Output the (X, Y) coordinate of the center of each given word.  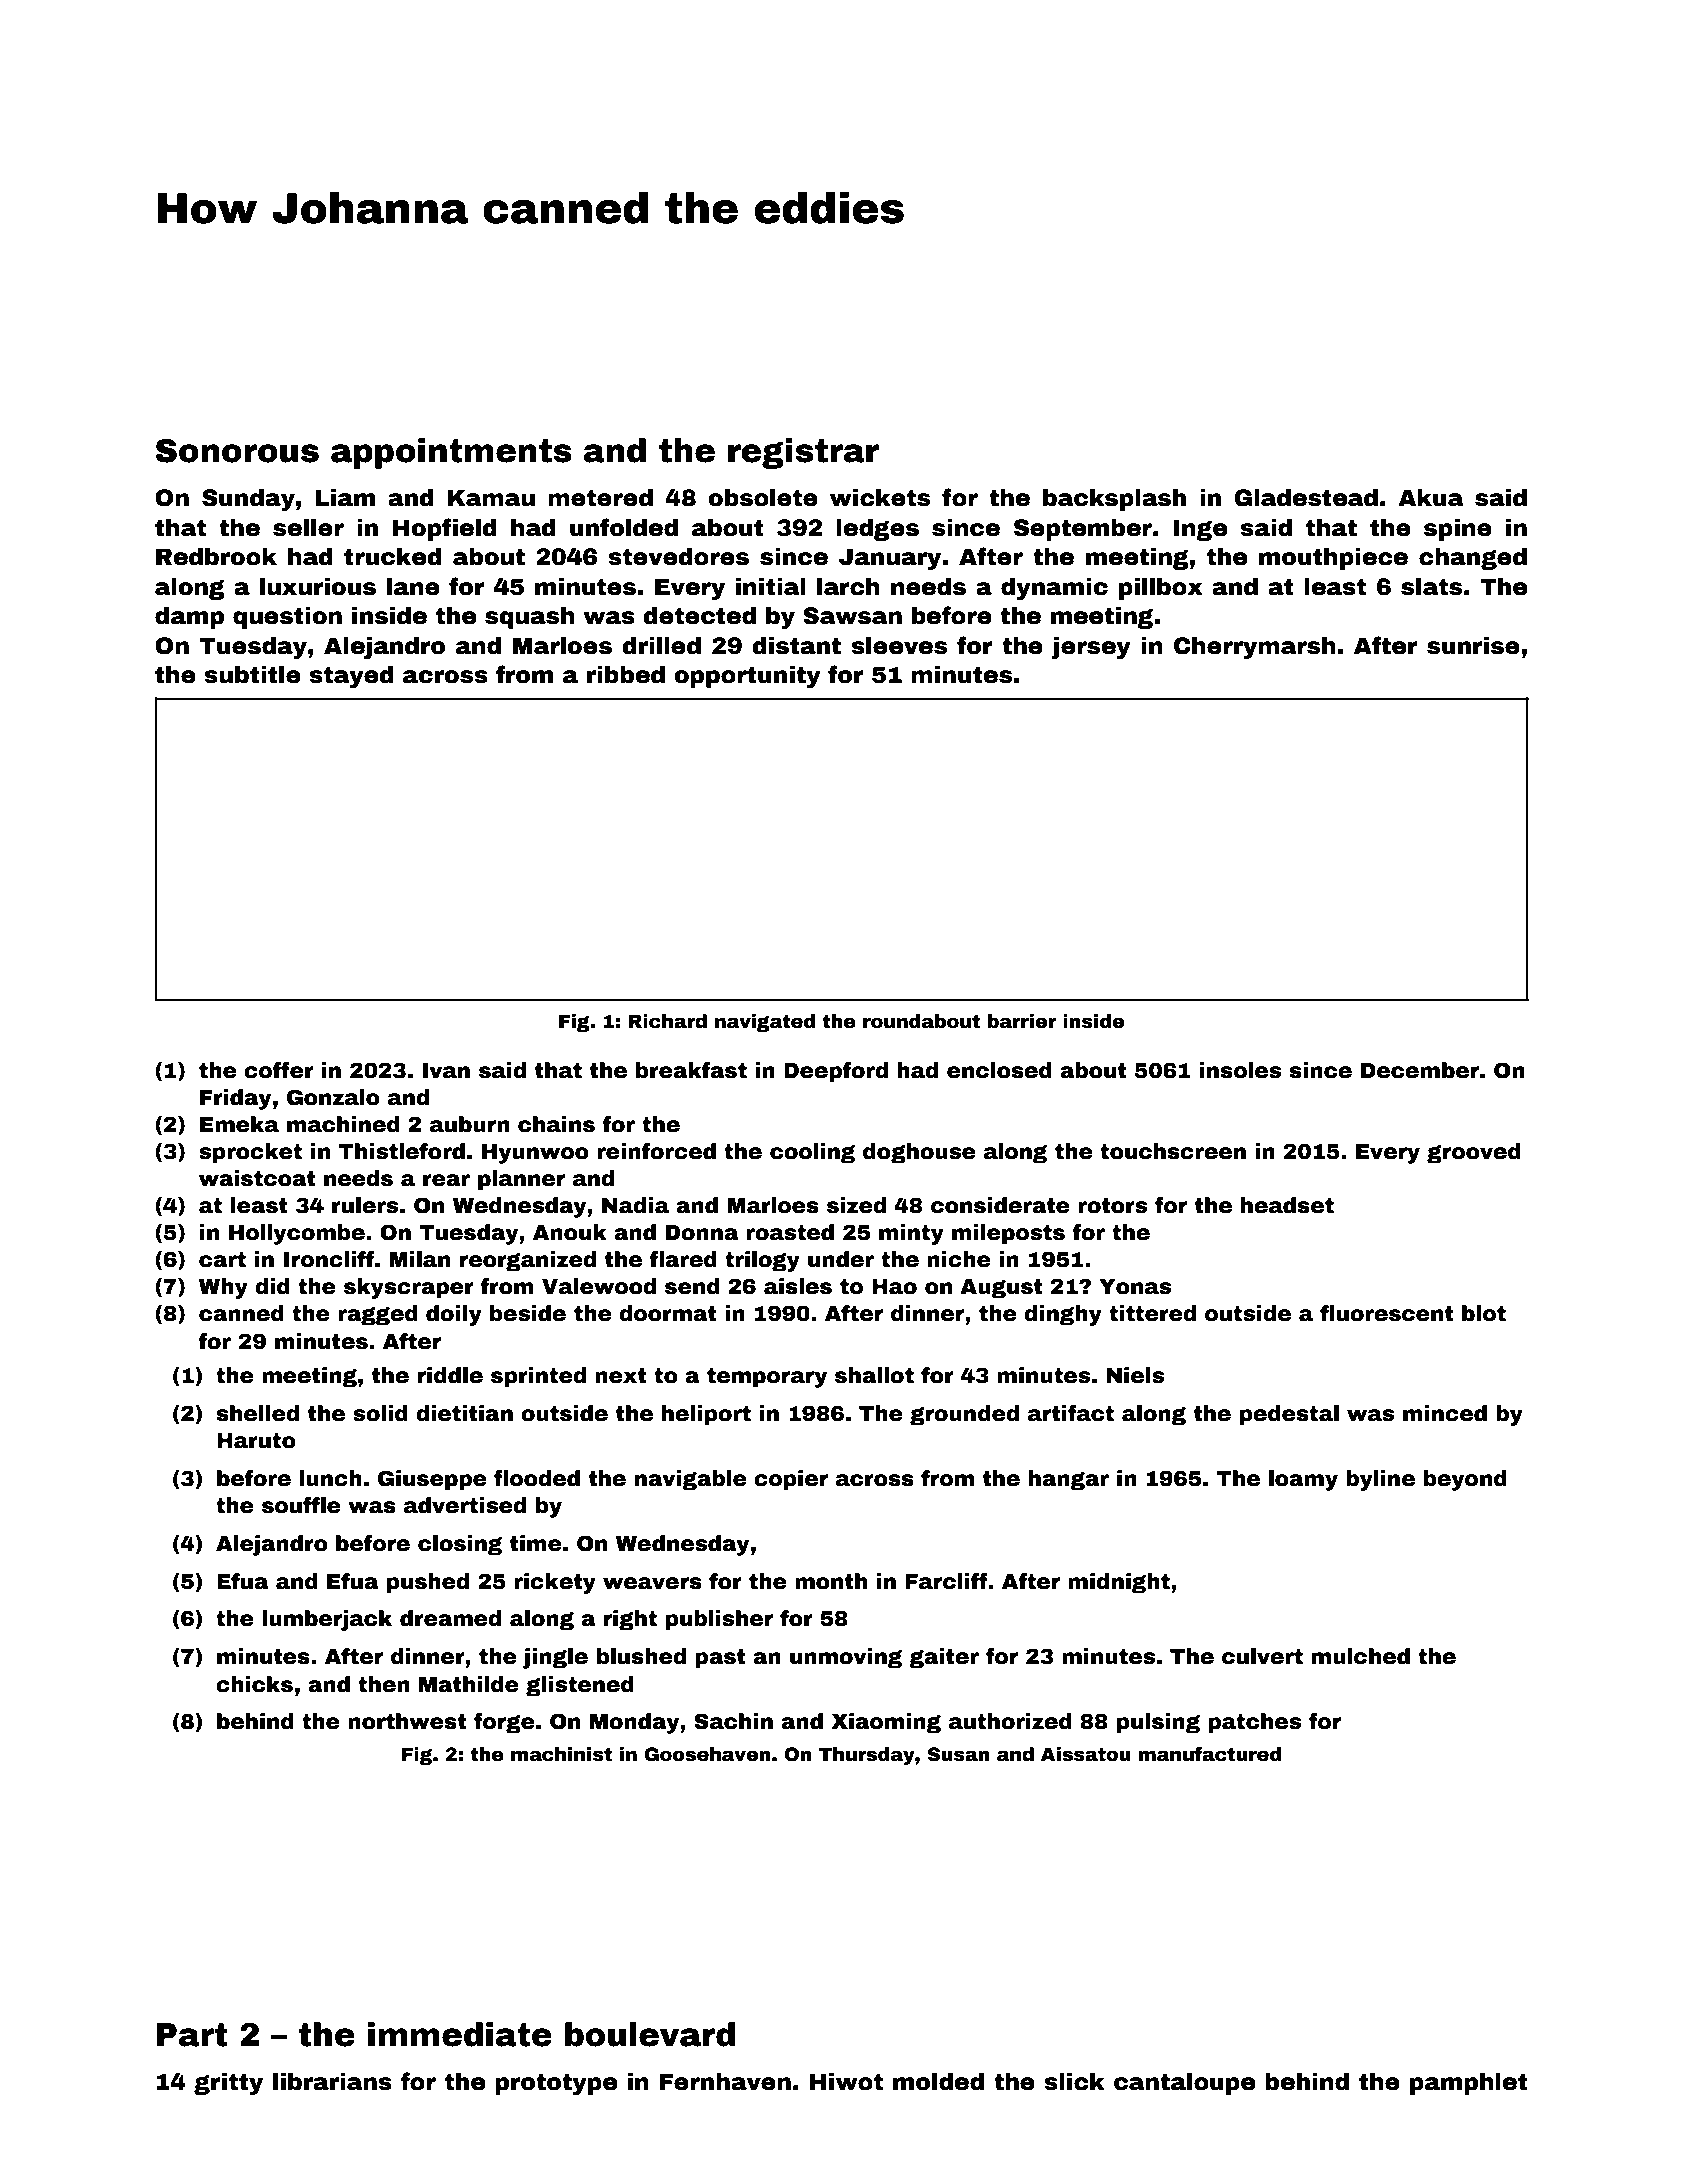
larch (848, 587)
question (287, 618)
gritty (228, 2084)
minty (911, 1234)
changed (1473, 559)
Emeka (239, 1124)
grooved (1474, 1153)
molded (938, 2082)
